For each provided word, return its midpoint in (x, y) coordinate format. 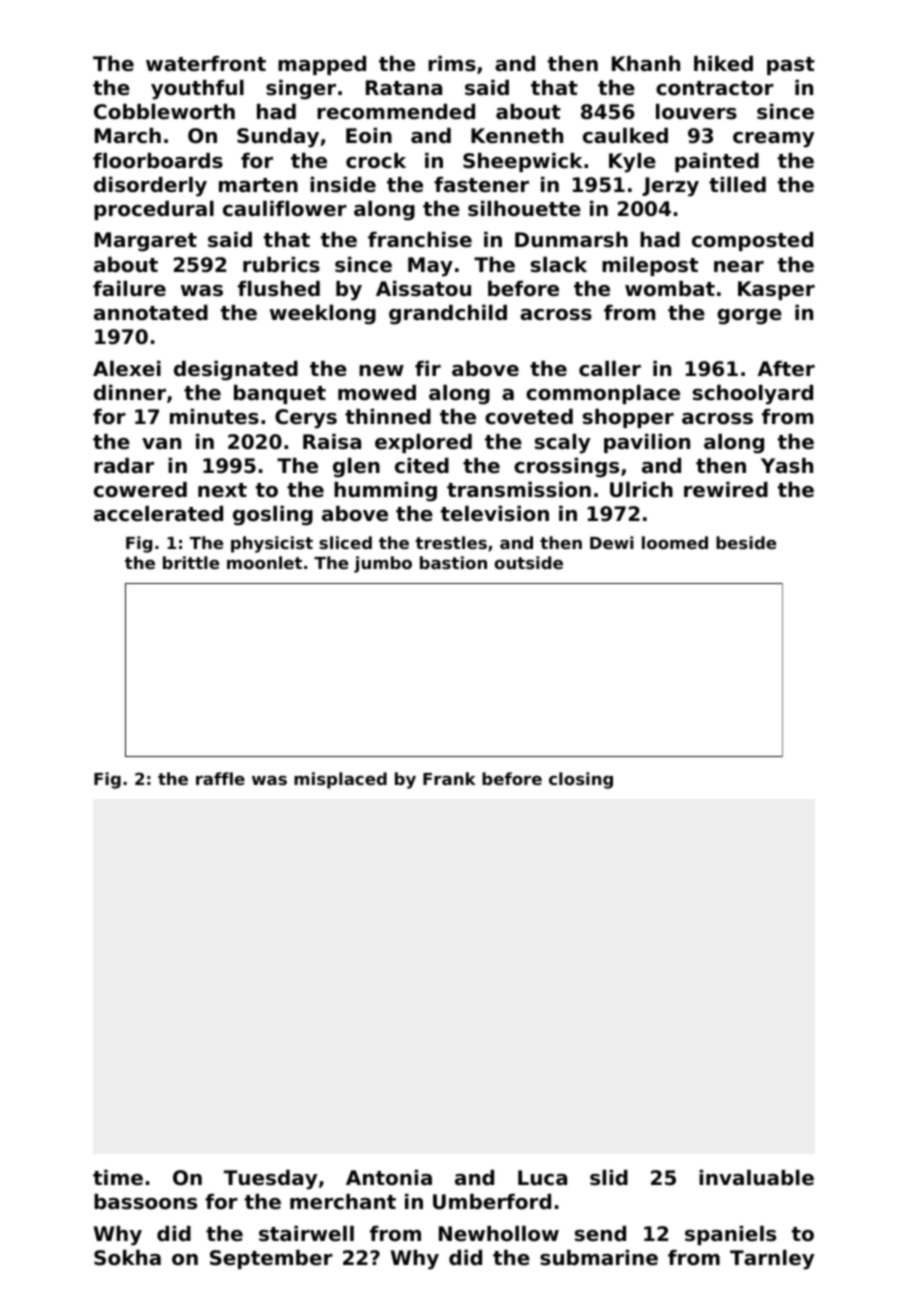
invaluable (756, 1178)
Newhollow (499, 1234)
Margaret (146, 242)
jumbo (383, 564)
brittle (191, 562)
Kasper (776, 290)
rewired (726, 490)
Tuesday (270, 1180)
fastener (481, 185)
